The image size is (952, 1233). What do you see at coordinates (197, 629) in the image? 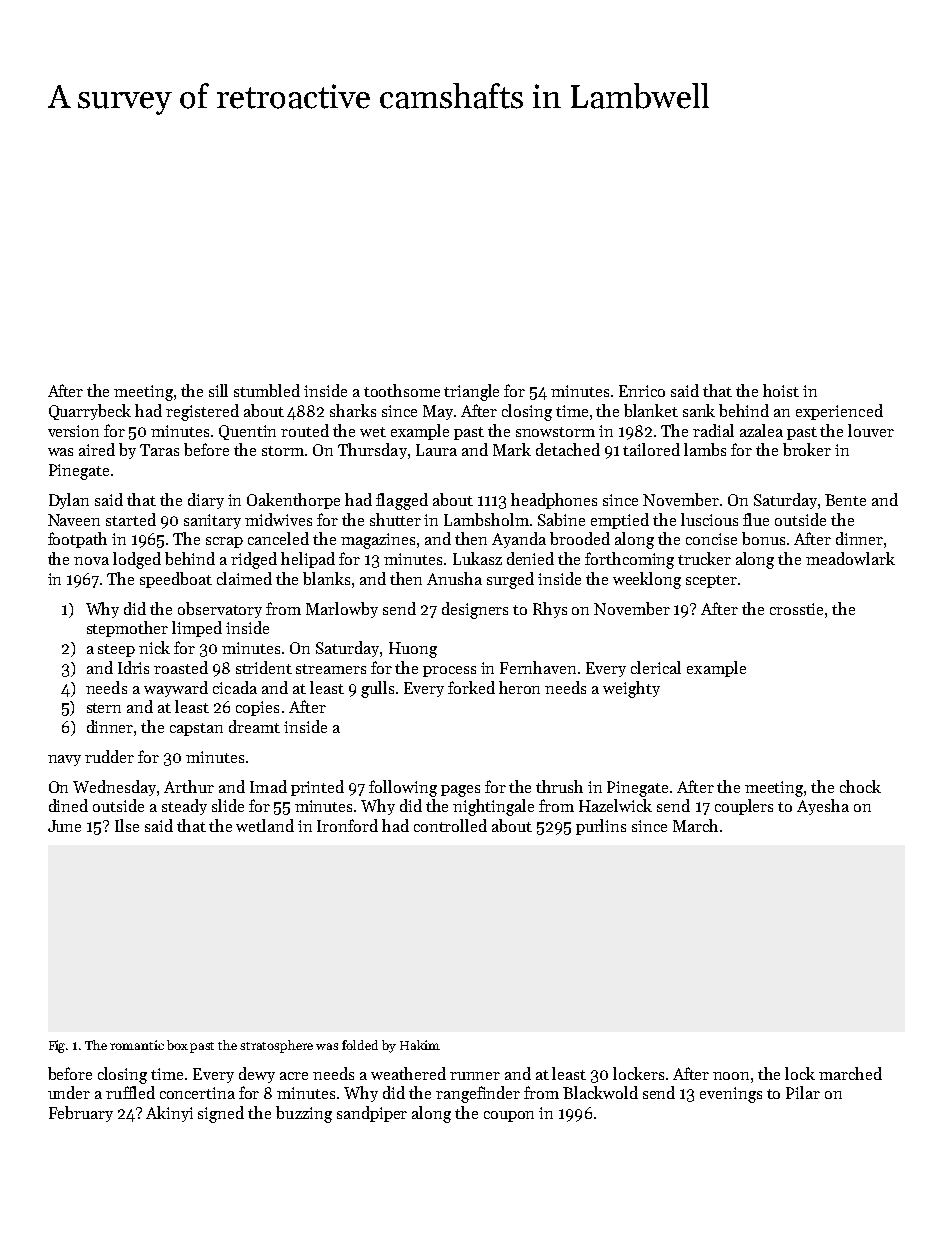
I see `limped` at bounding box center [197, 629].
